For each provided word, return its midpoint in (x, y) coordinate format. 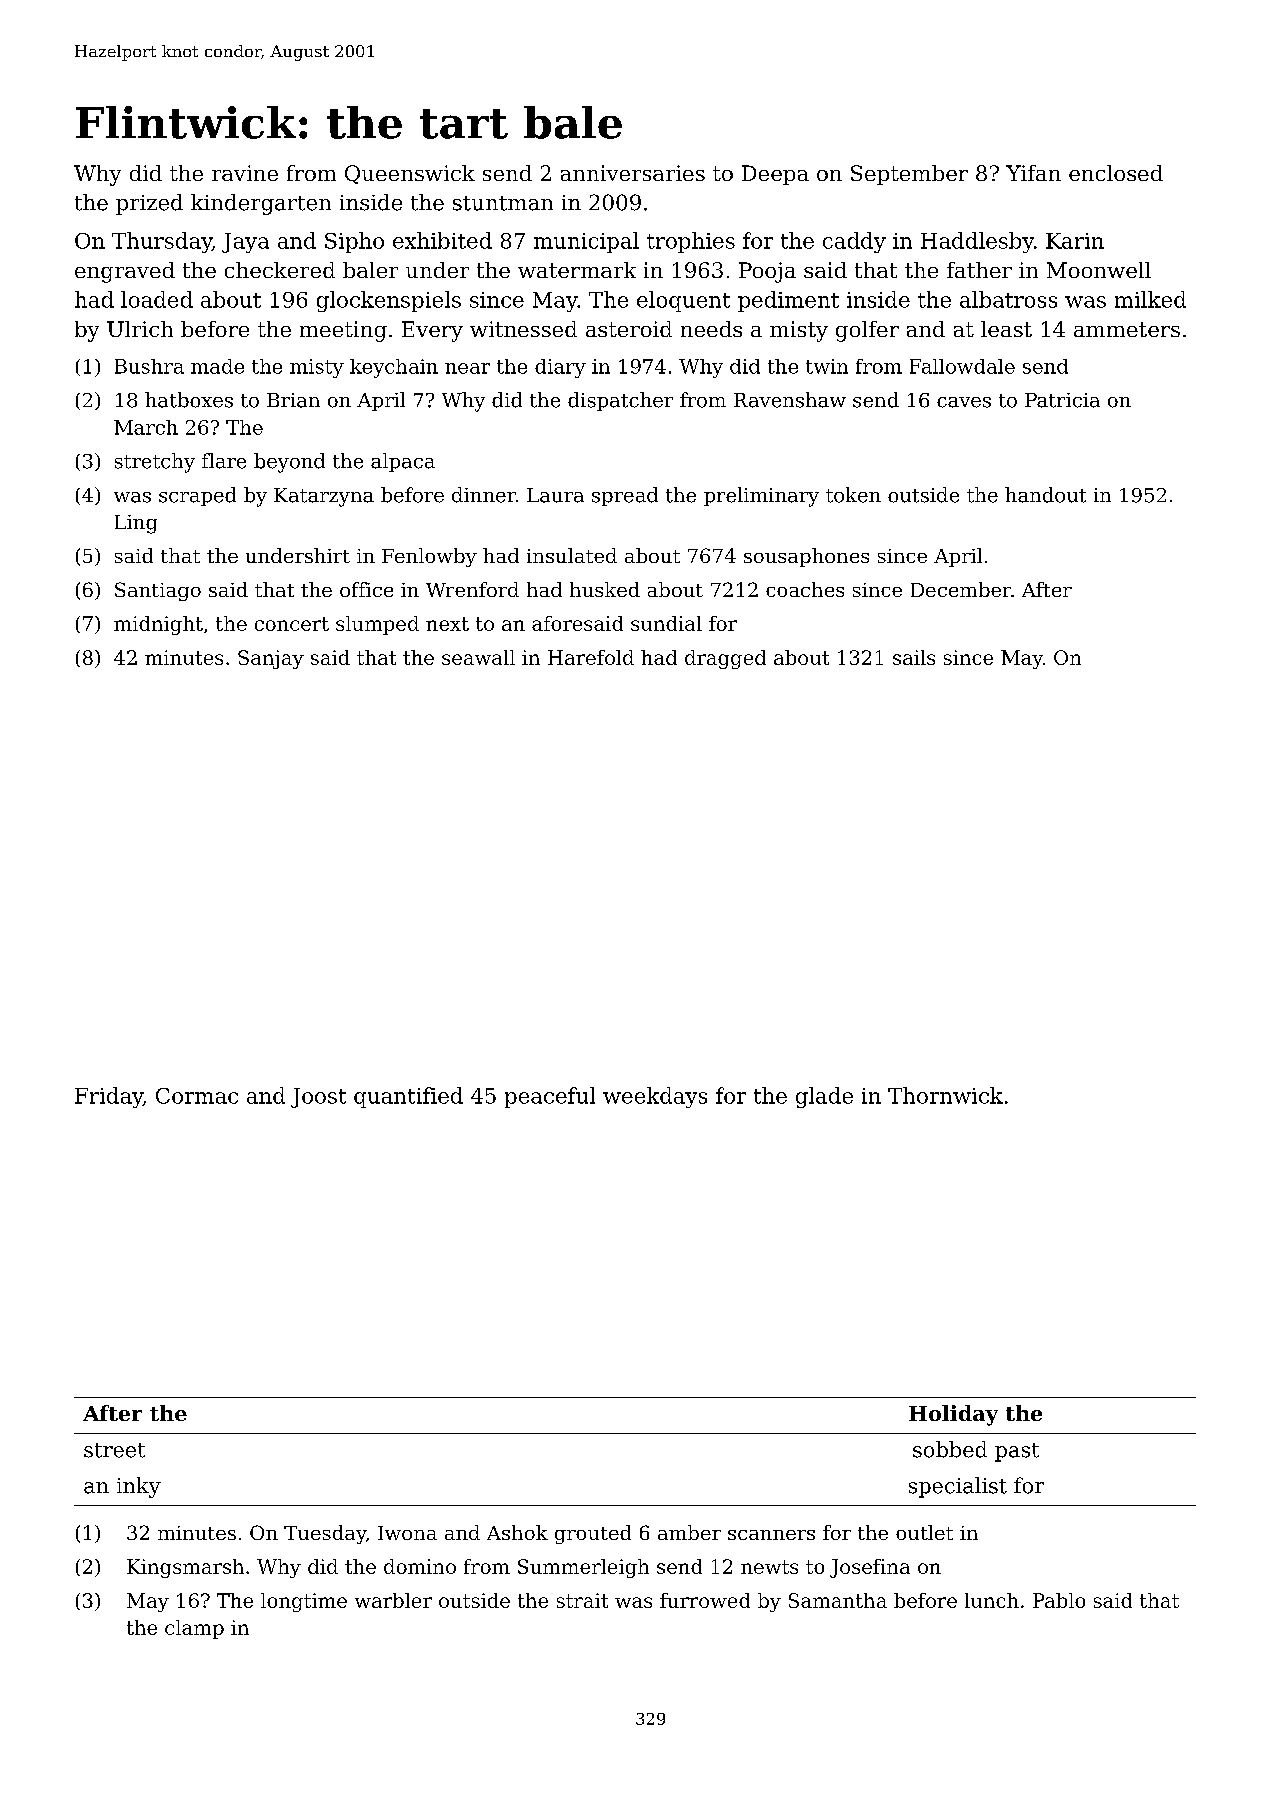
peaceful (550, 1097)
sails (914, 657)
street (114, 1450)
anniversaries (633, 173)
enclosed (1116, 173)
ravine (245, 173)
